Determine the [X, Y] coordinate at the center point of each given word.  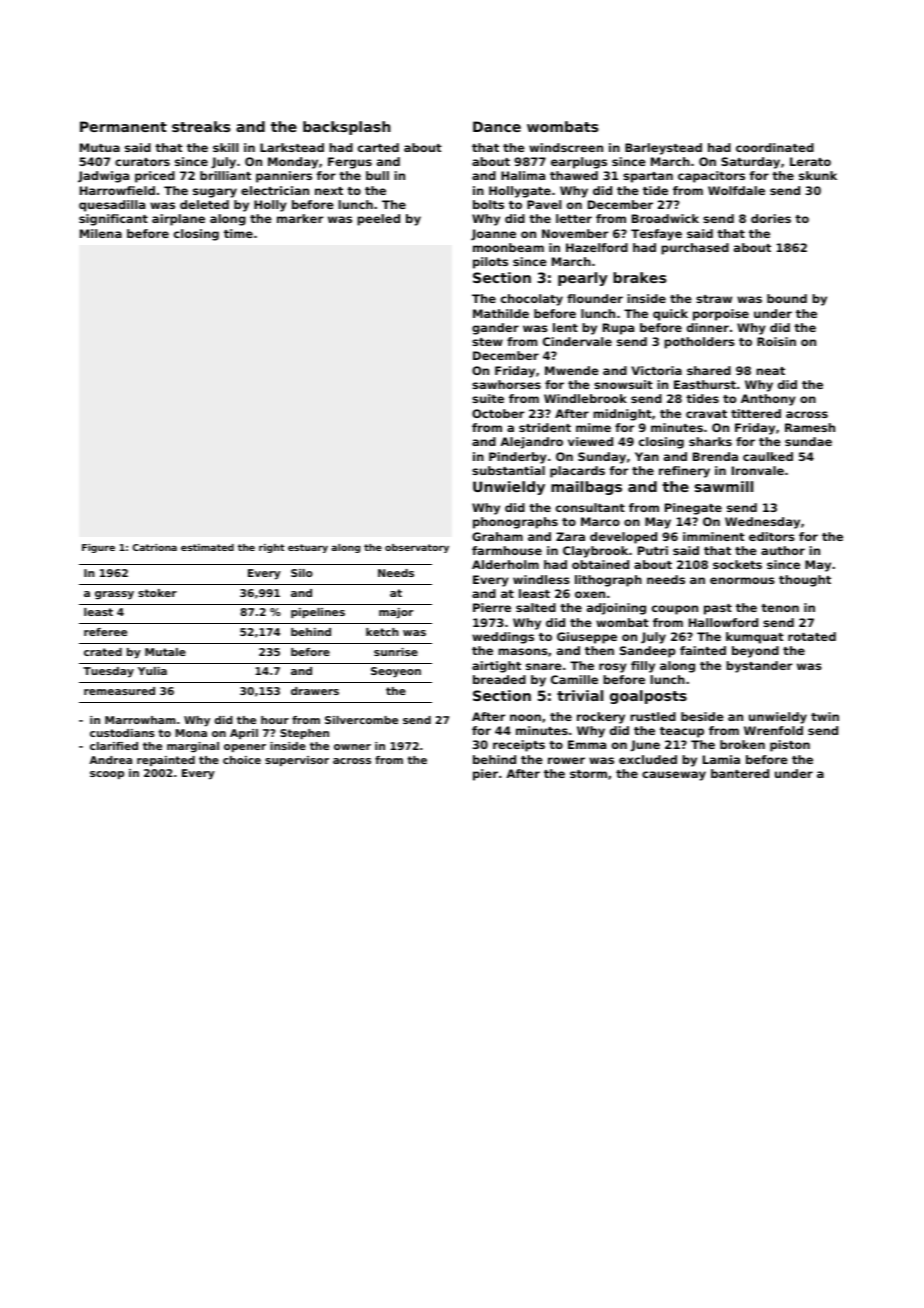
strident [545, 427]
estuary [308, 548]
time [238, 233]
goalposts [648, 697]
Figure [98, 548]
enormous [742, 580]
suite [488, 398]
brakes [639, 277]
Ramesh [810, 427]
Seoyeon [396, 672]
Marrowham [140, 720]
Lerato [810, 161]
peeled [378, 220]
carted [378, 147]
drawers [315, 691]
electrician [275, 190]
